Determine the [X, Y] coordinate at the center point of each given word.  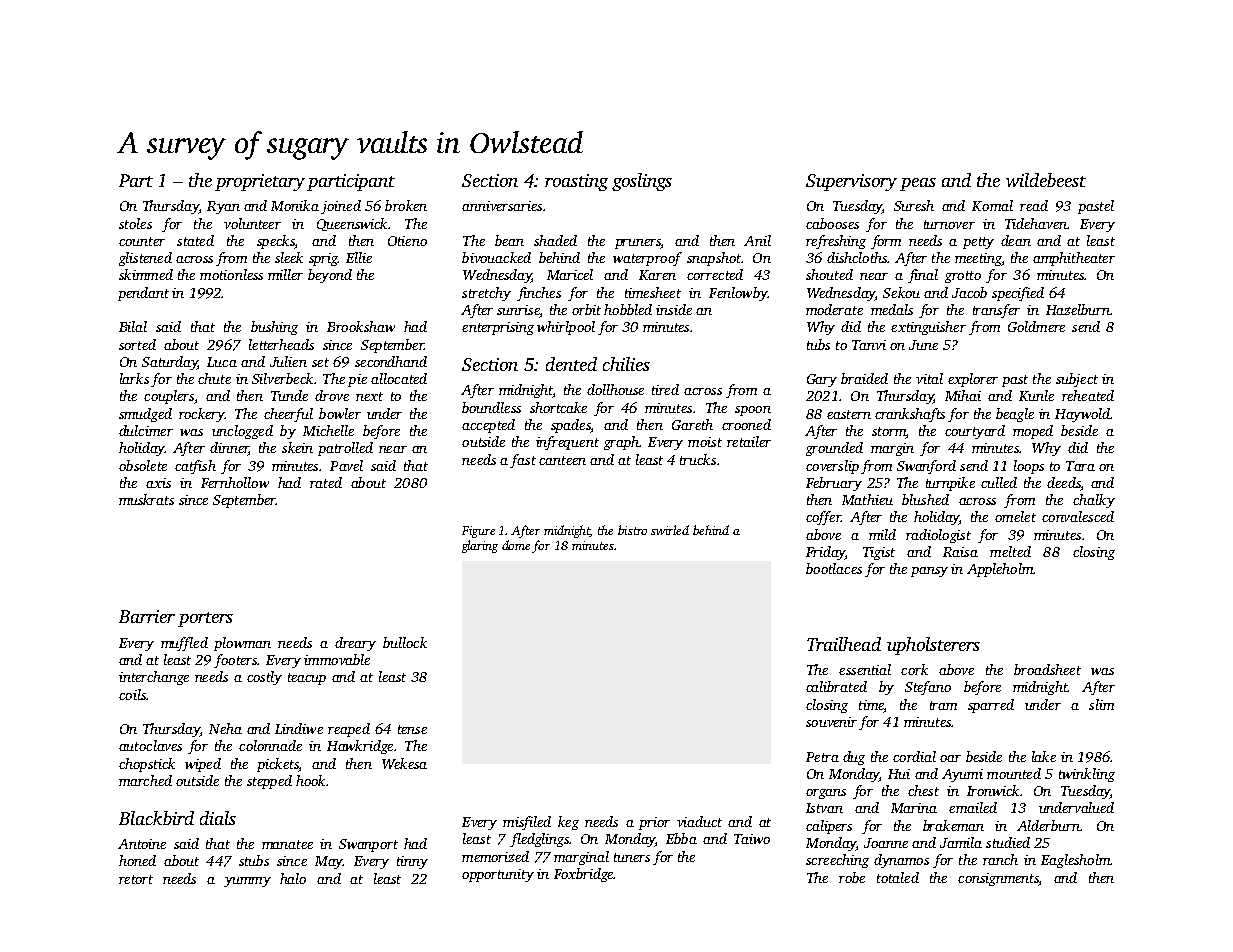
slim [1101, 704]
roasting [576, 182]
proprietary [260, 182]
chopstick [147, 765]
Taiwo [752, 839]
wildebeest [1046, 180]
